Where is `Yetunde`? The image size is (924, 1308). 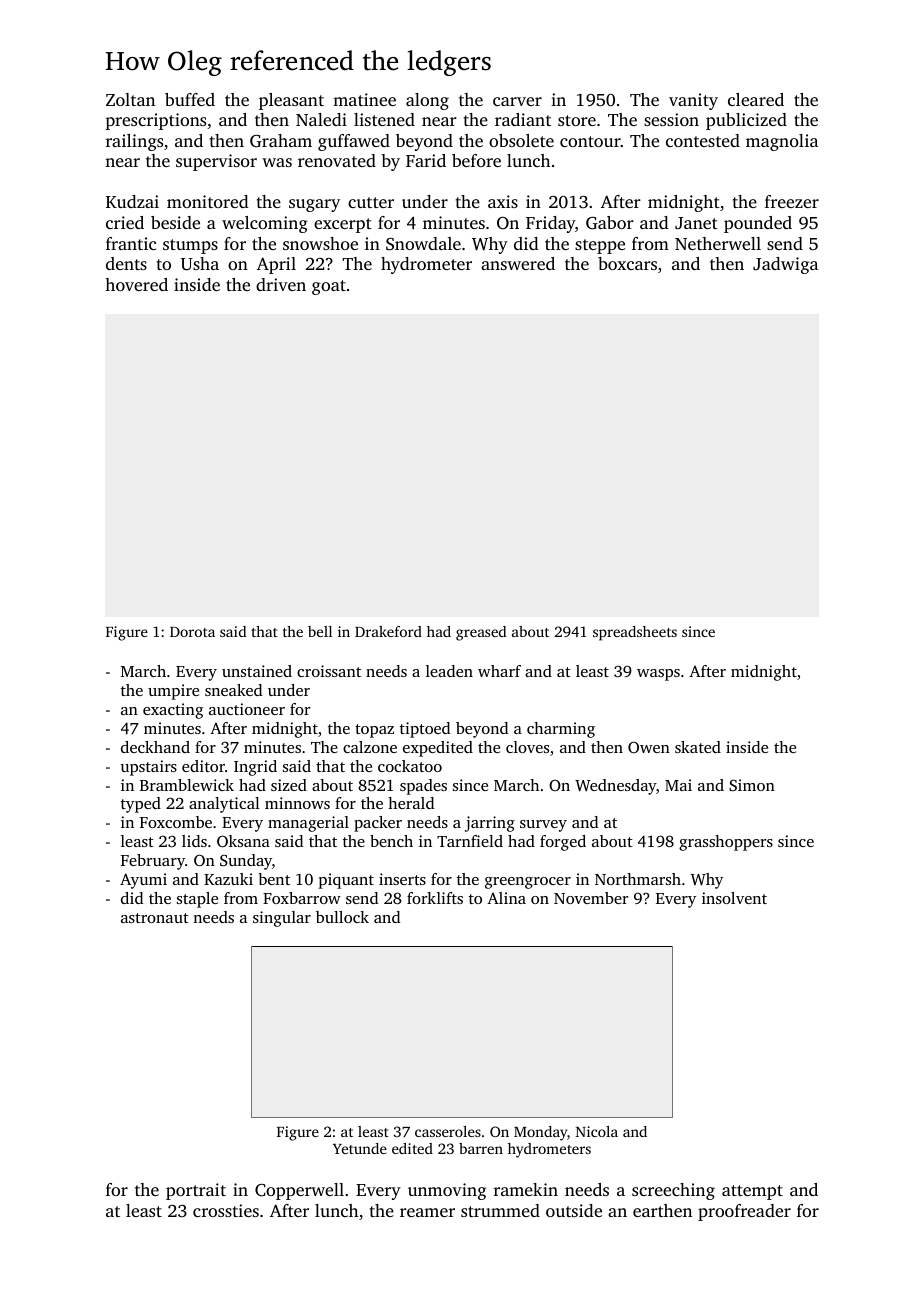
Yetunde is located at coordinates (360, 1148).
